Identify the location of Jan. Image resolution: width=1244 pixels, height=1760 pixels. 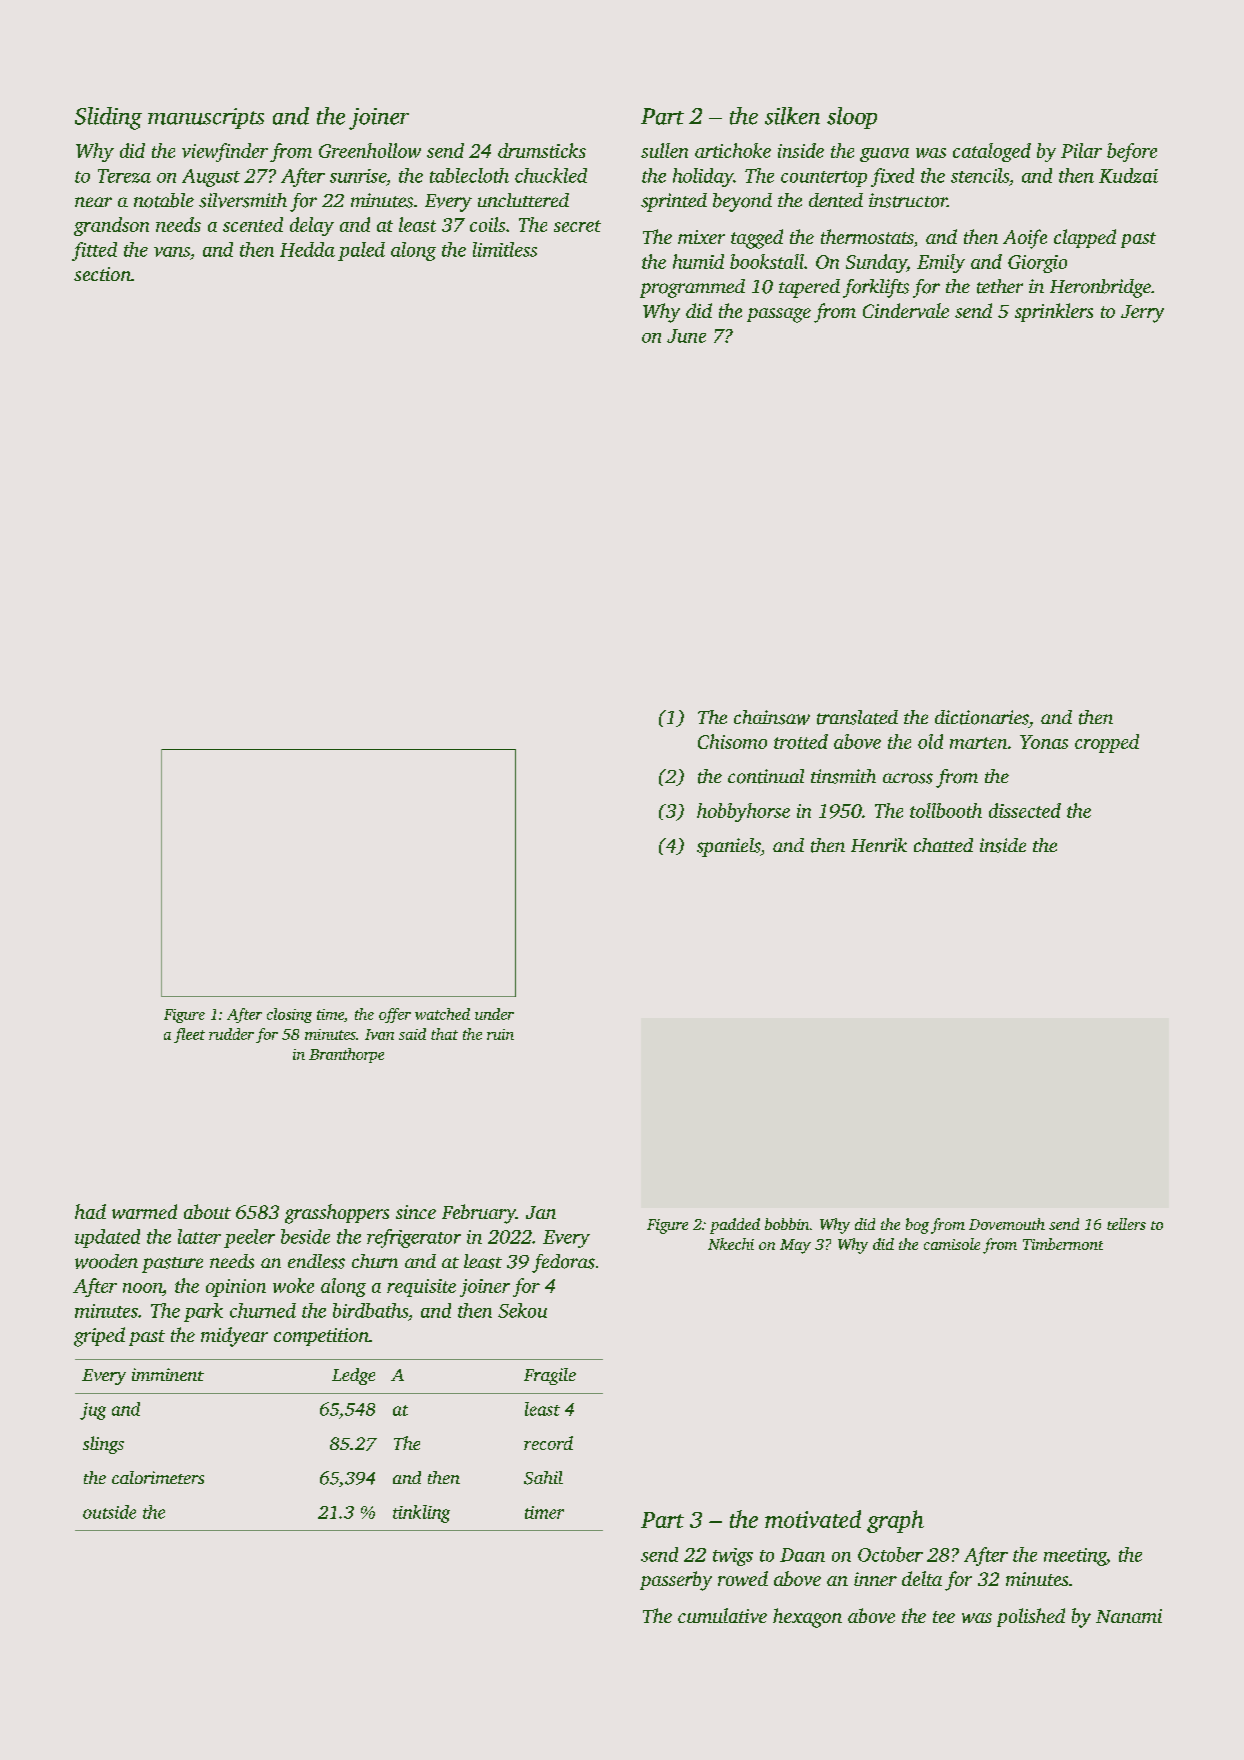
(541, 1212).
